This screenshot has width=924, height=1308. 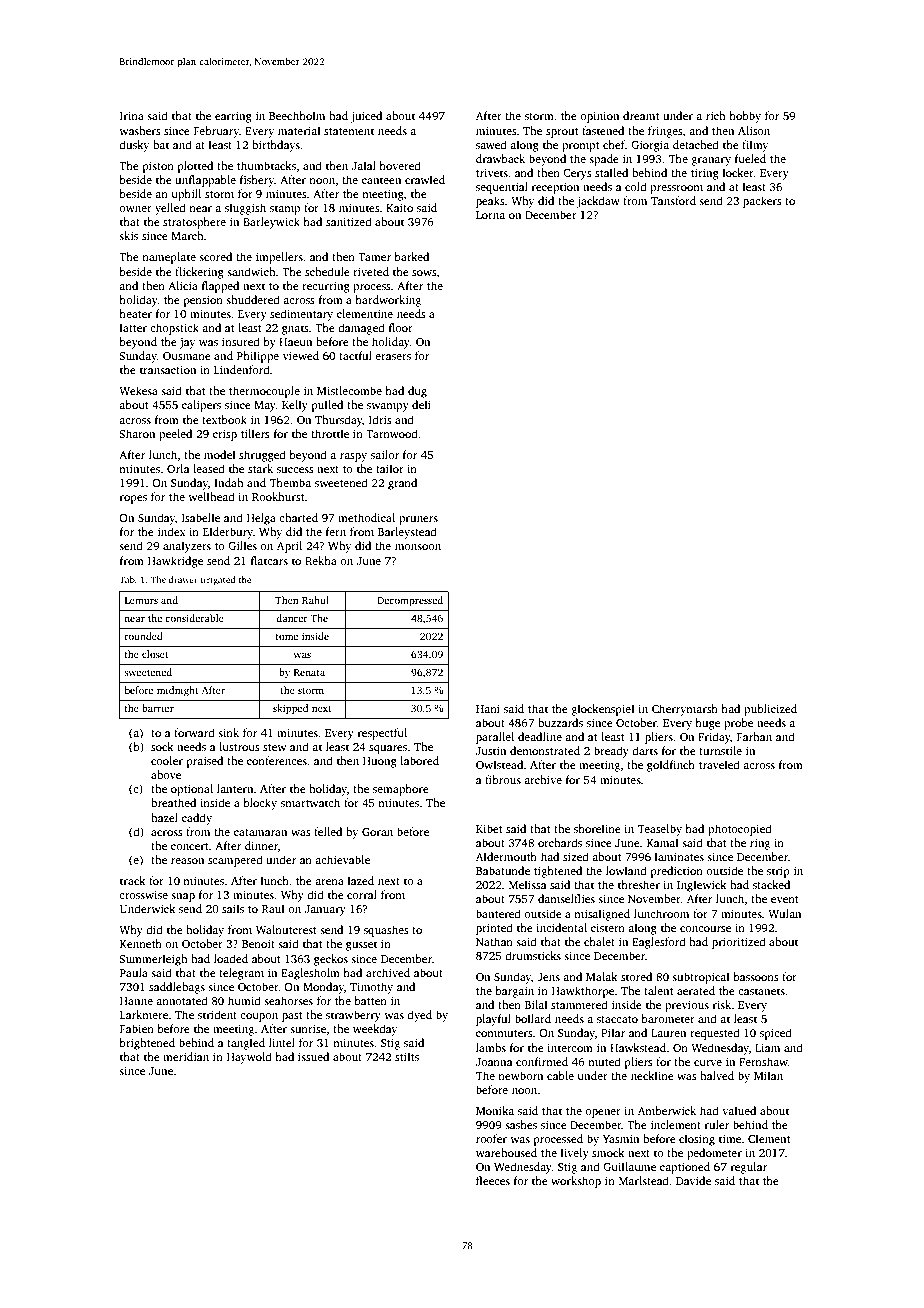 I want to click on skipped, so click(x=290, y=709).
